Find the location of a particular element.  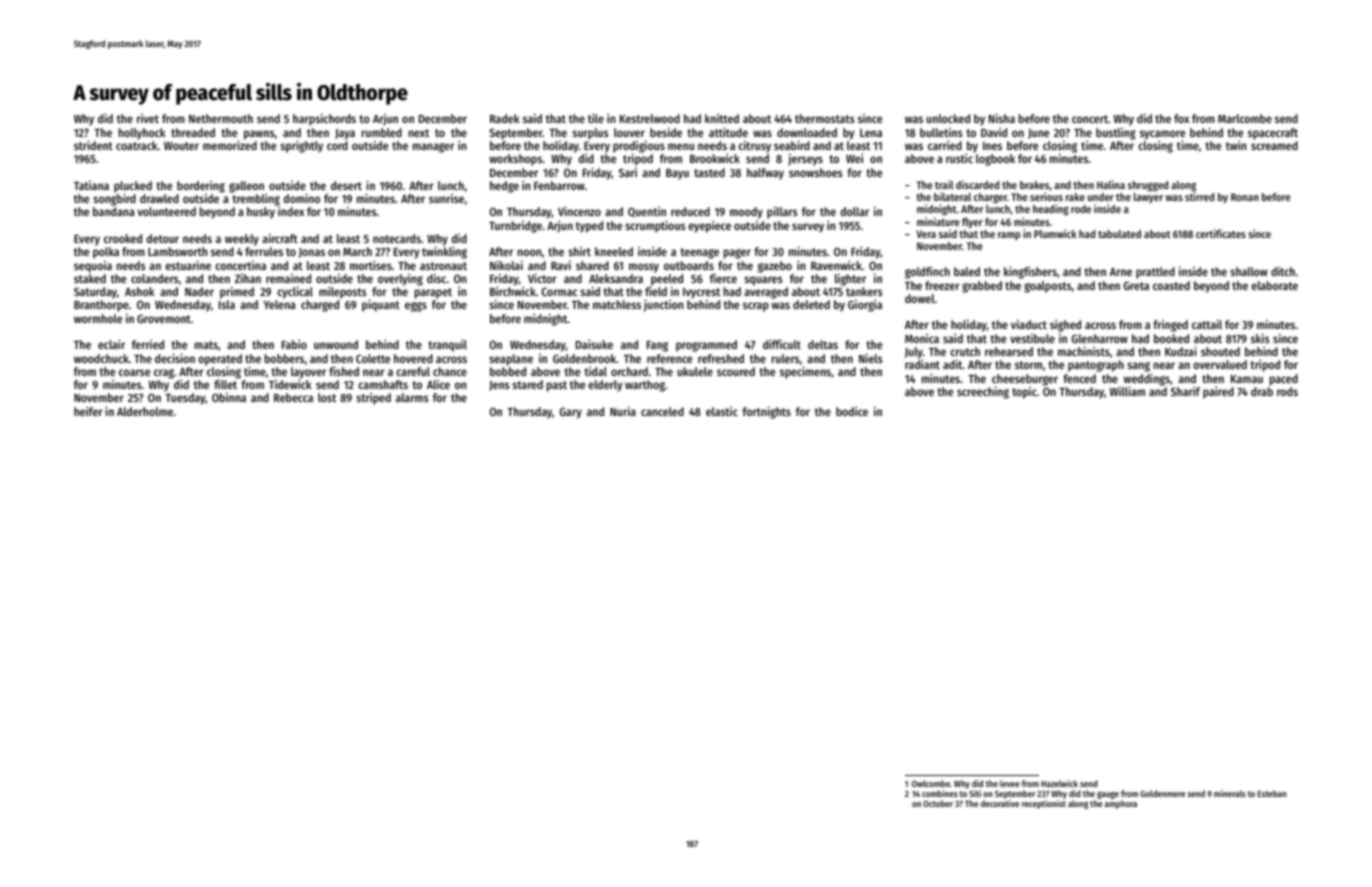

Alderholme is located at coordinates (145, 411).
